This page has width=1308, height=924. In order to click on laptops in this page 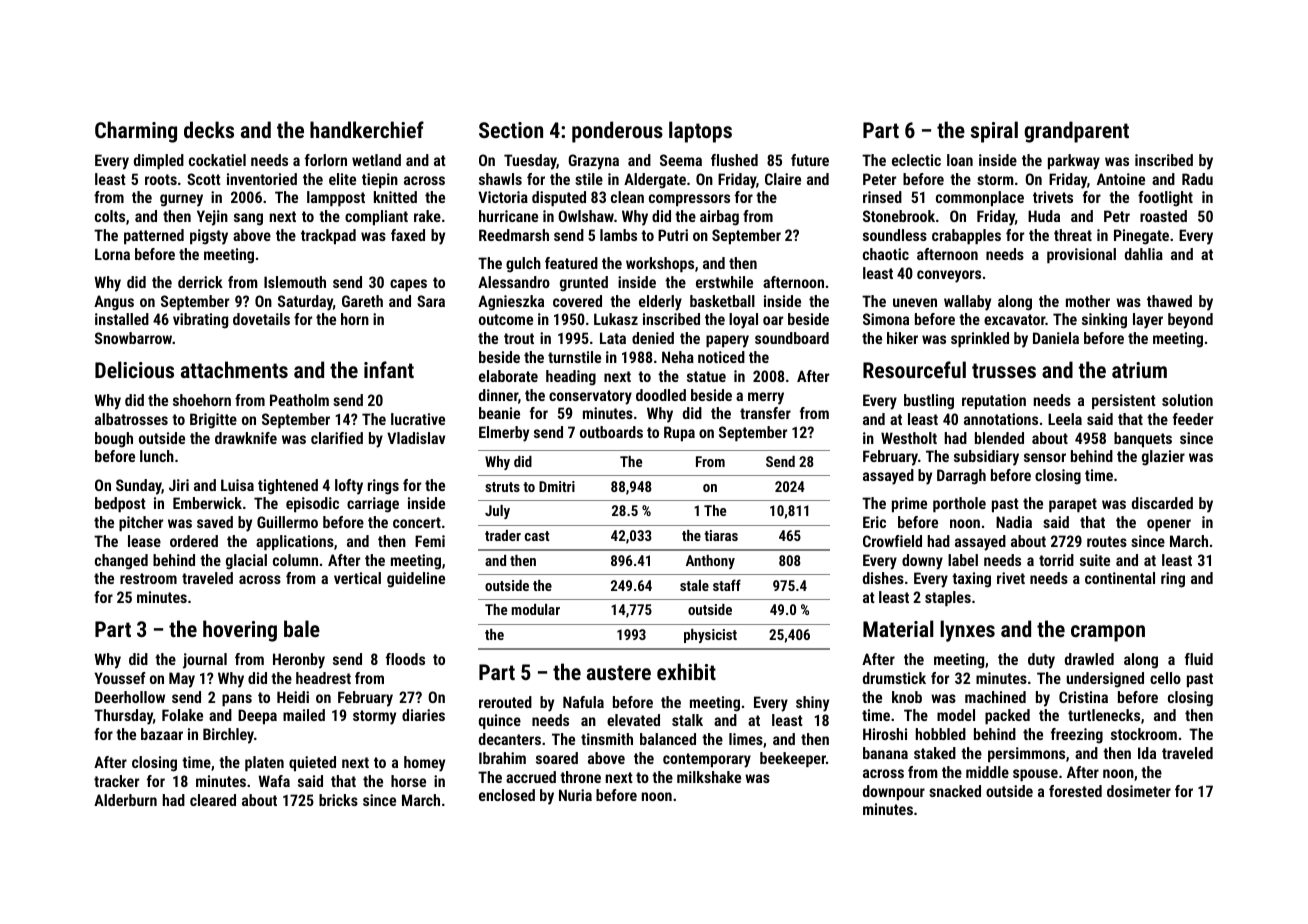, I will do `click(700, 132)`.
